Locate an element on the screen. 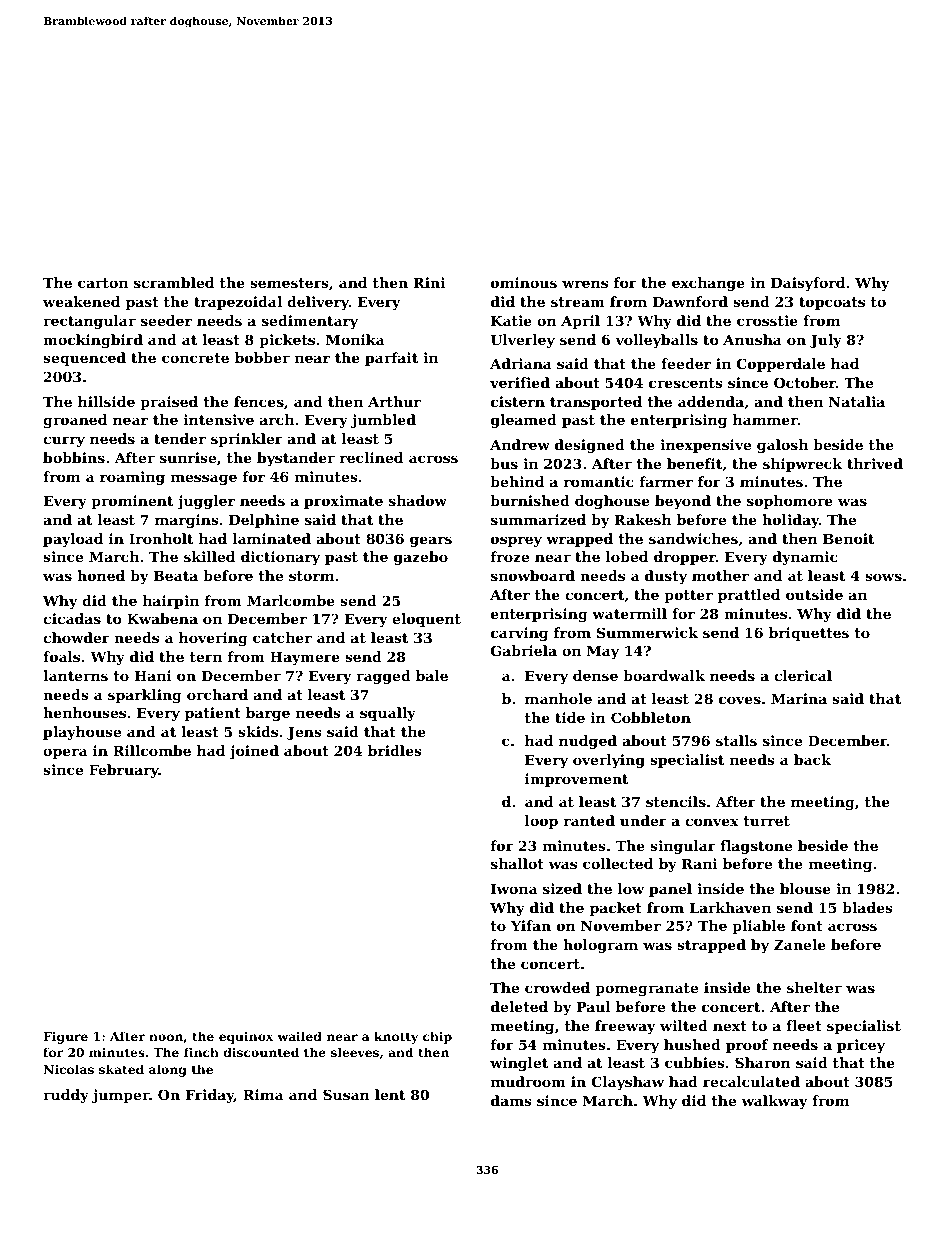  Figure is located at coordinates (65, 1038).
